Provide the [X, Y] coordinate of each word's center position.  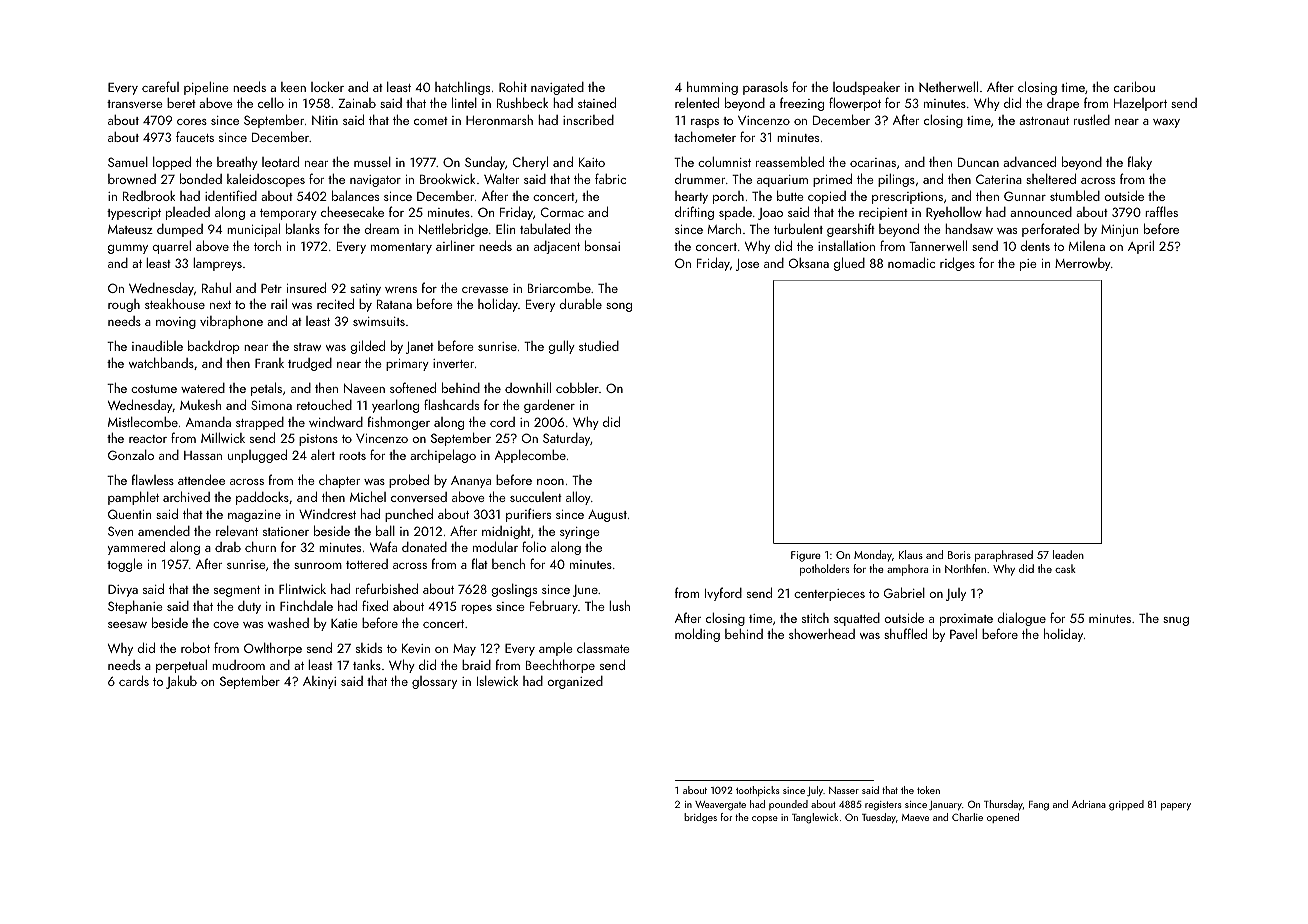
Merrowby [1083, 264]
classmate [603, 647]
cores [192, 122]
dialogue [1022, 619]
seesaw [127, 625]
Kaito [592, 162]
